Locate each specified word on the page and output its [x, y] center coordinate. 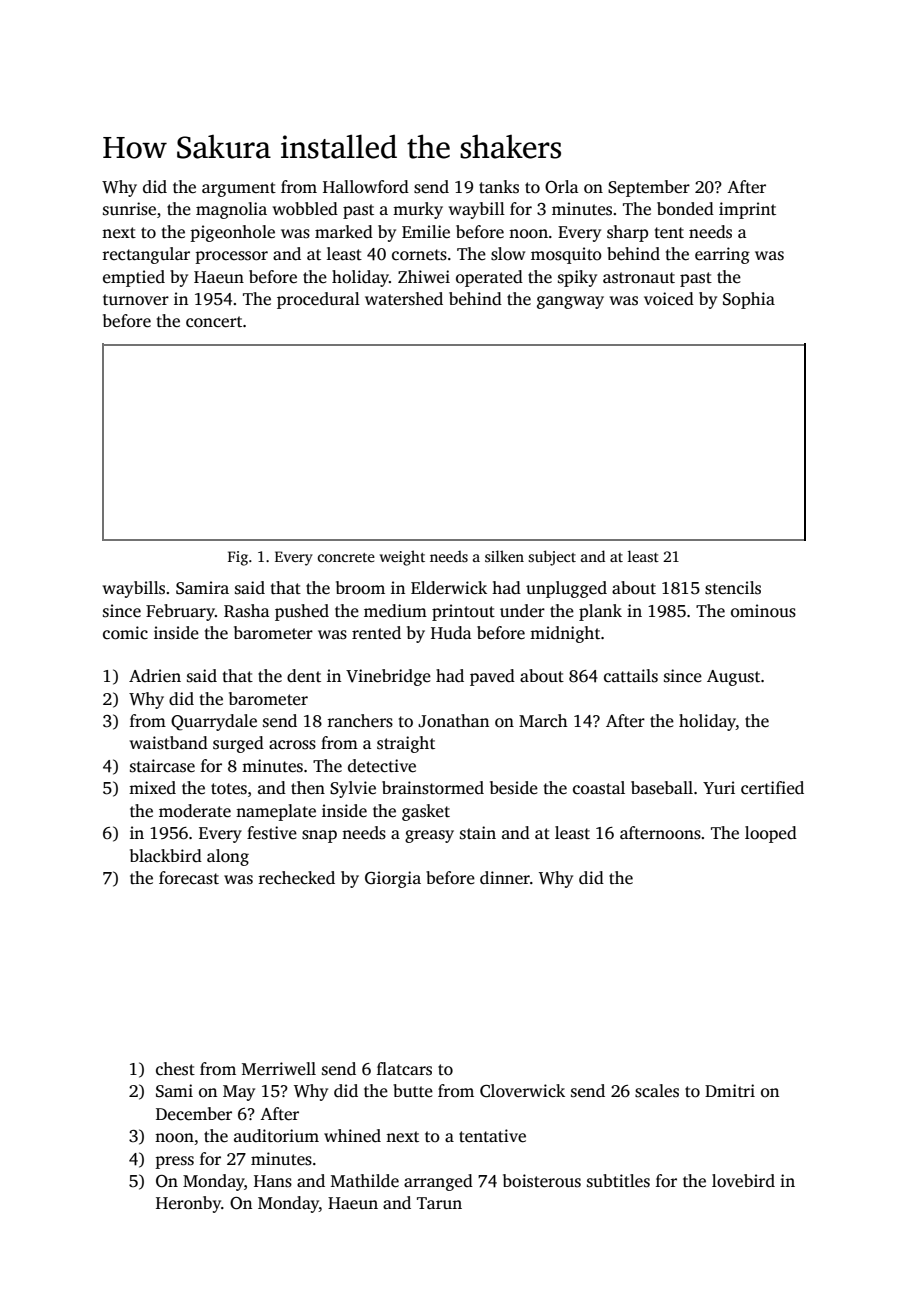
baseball [662, 788]
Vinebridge [388, 677]
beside [514, 788]
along [228, 857]
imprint [747, 210]
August [733, 678]
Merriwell [279, 1069]
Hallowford [366, 187]
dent [304, 676]
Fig [238, 558]
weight [402, 558]
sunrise [129, 209]
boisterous [542, 1181]
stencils [733, 588]
